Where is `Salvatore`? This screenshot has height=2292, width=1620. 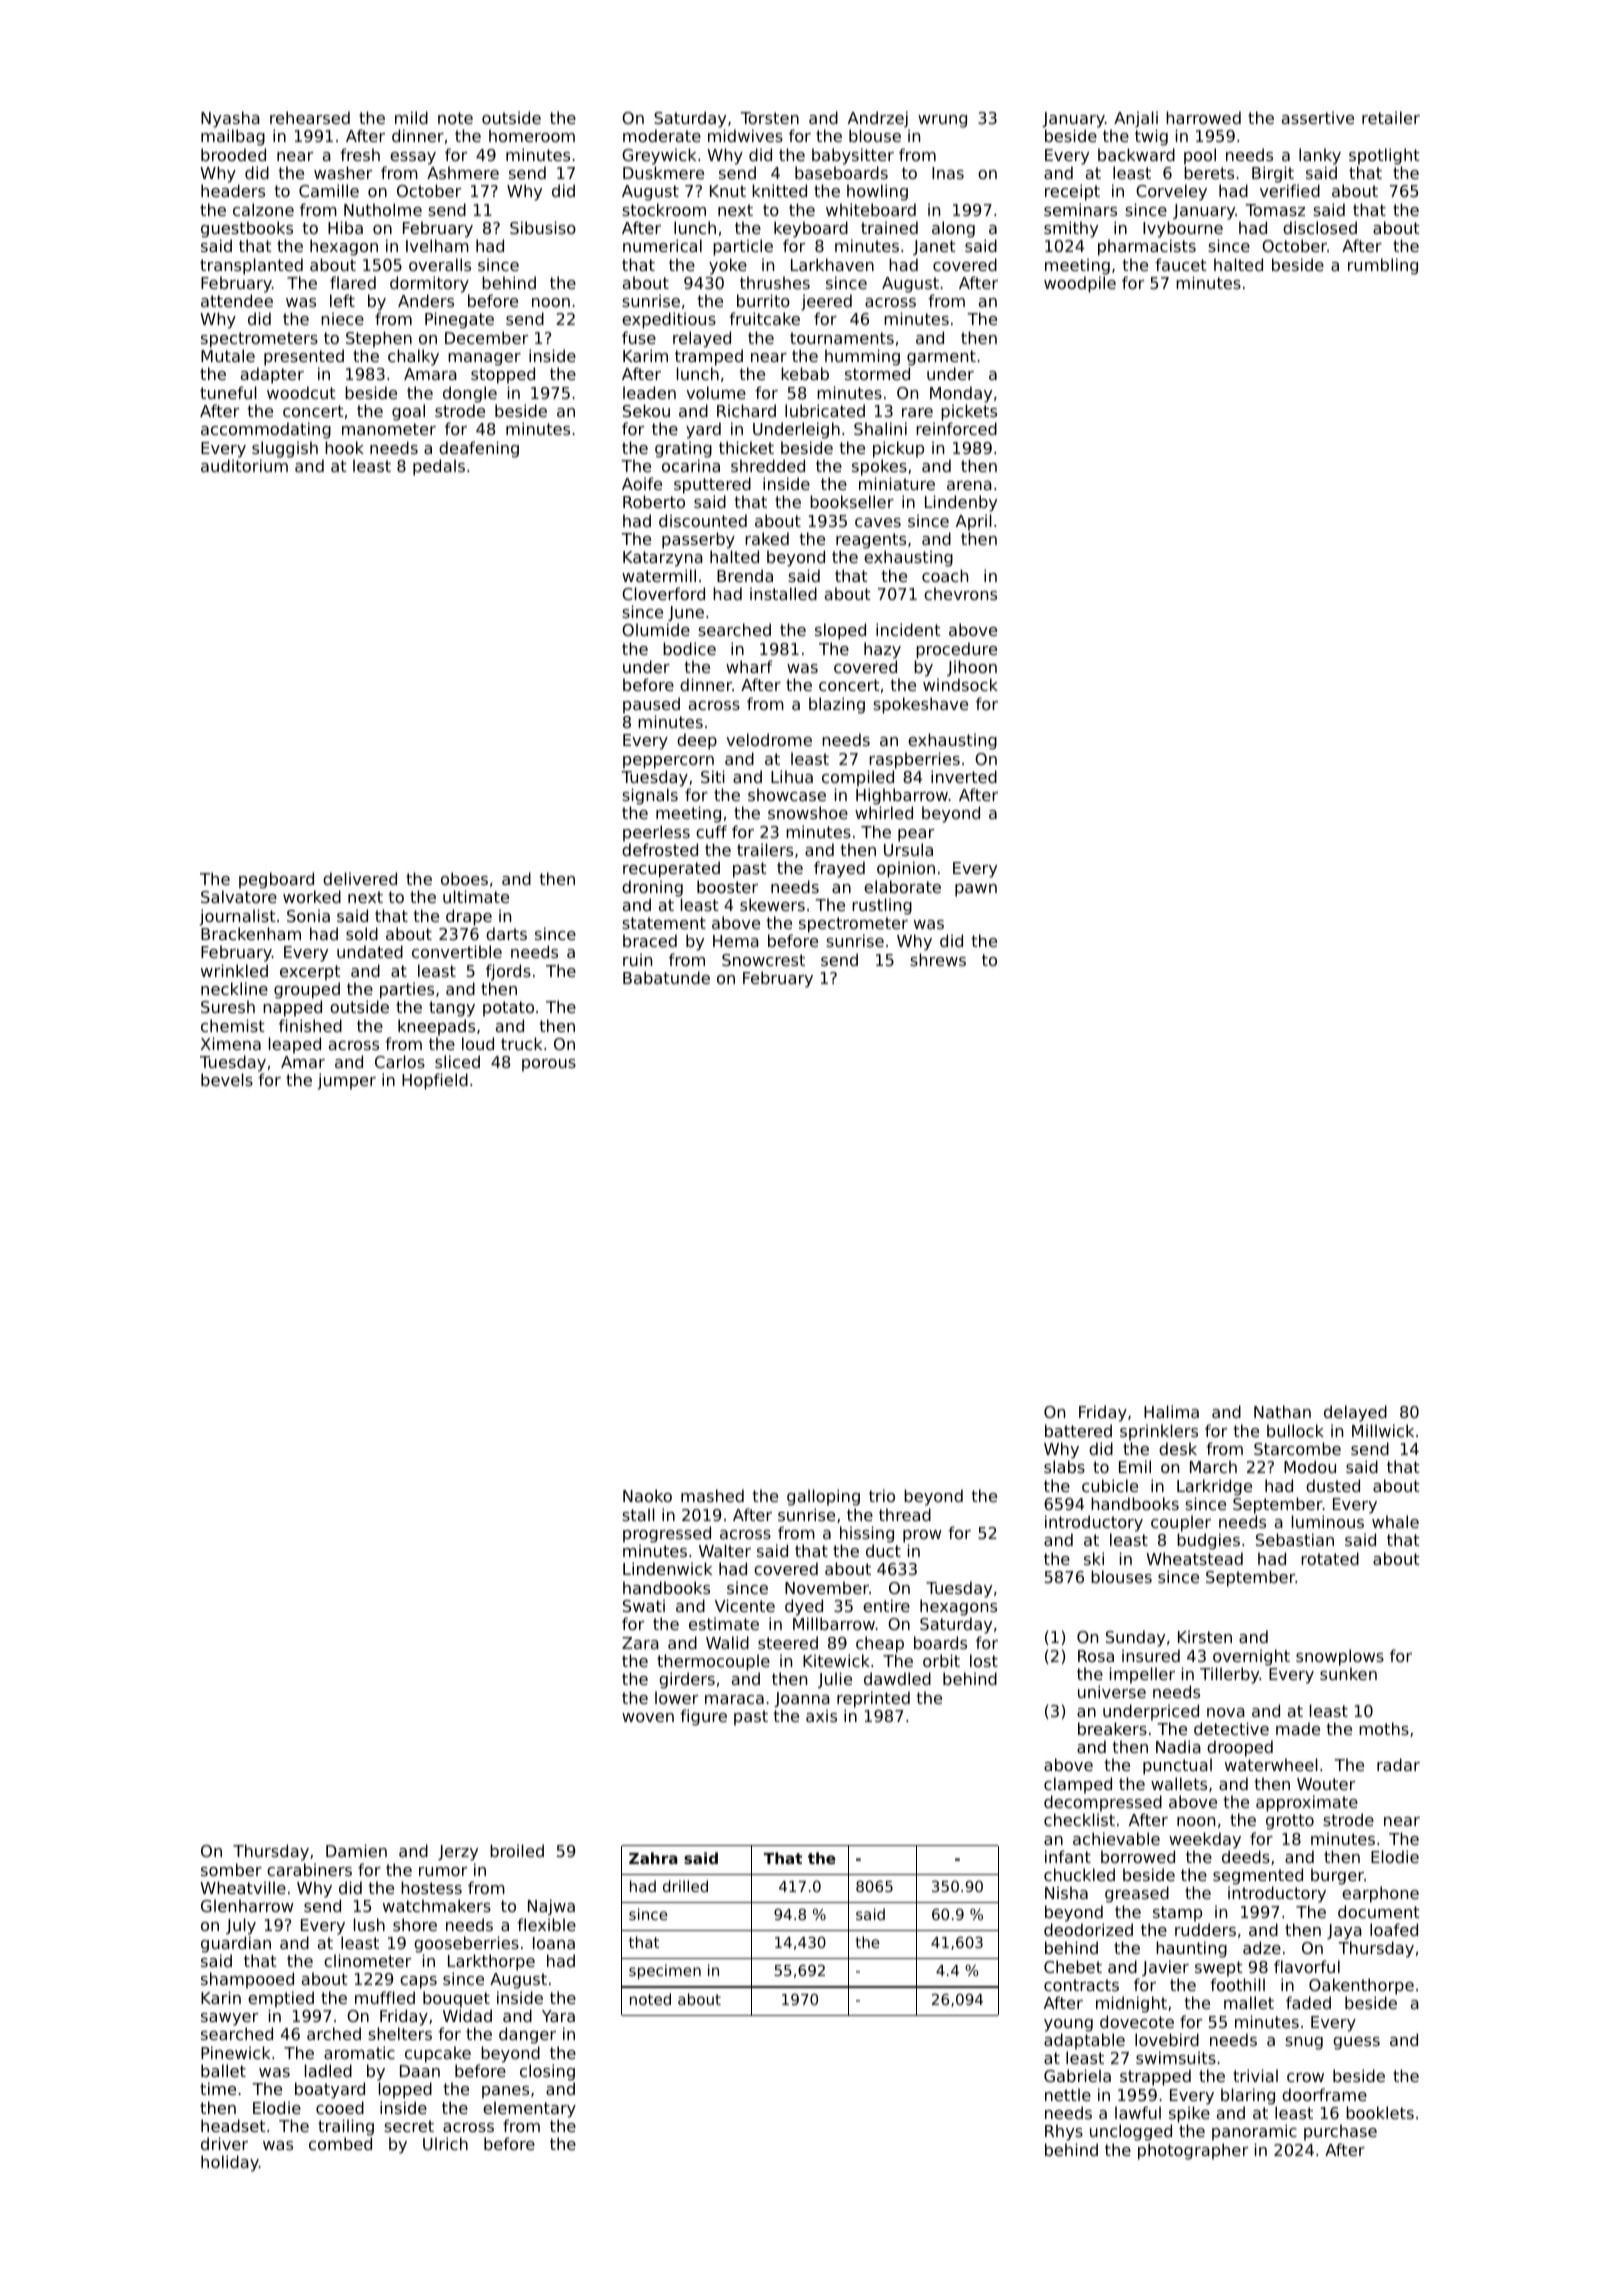
Salvatore is located at coordinates (239, 896).
